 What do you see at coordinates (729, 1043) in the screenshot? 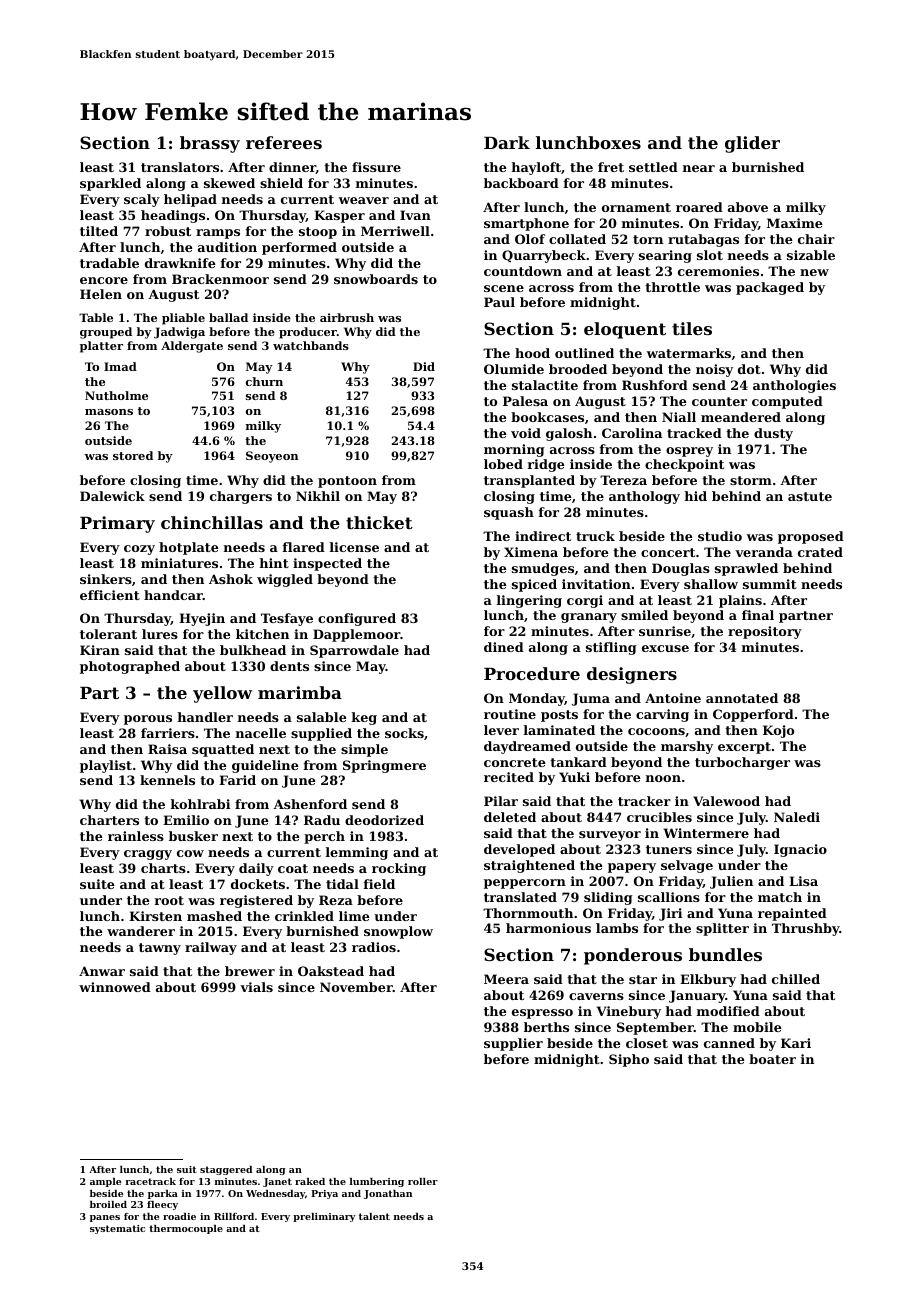
I see `canned` at bounding box center [729, 1043].
